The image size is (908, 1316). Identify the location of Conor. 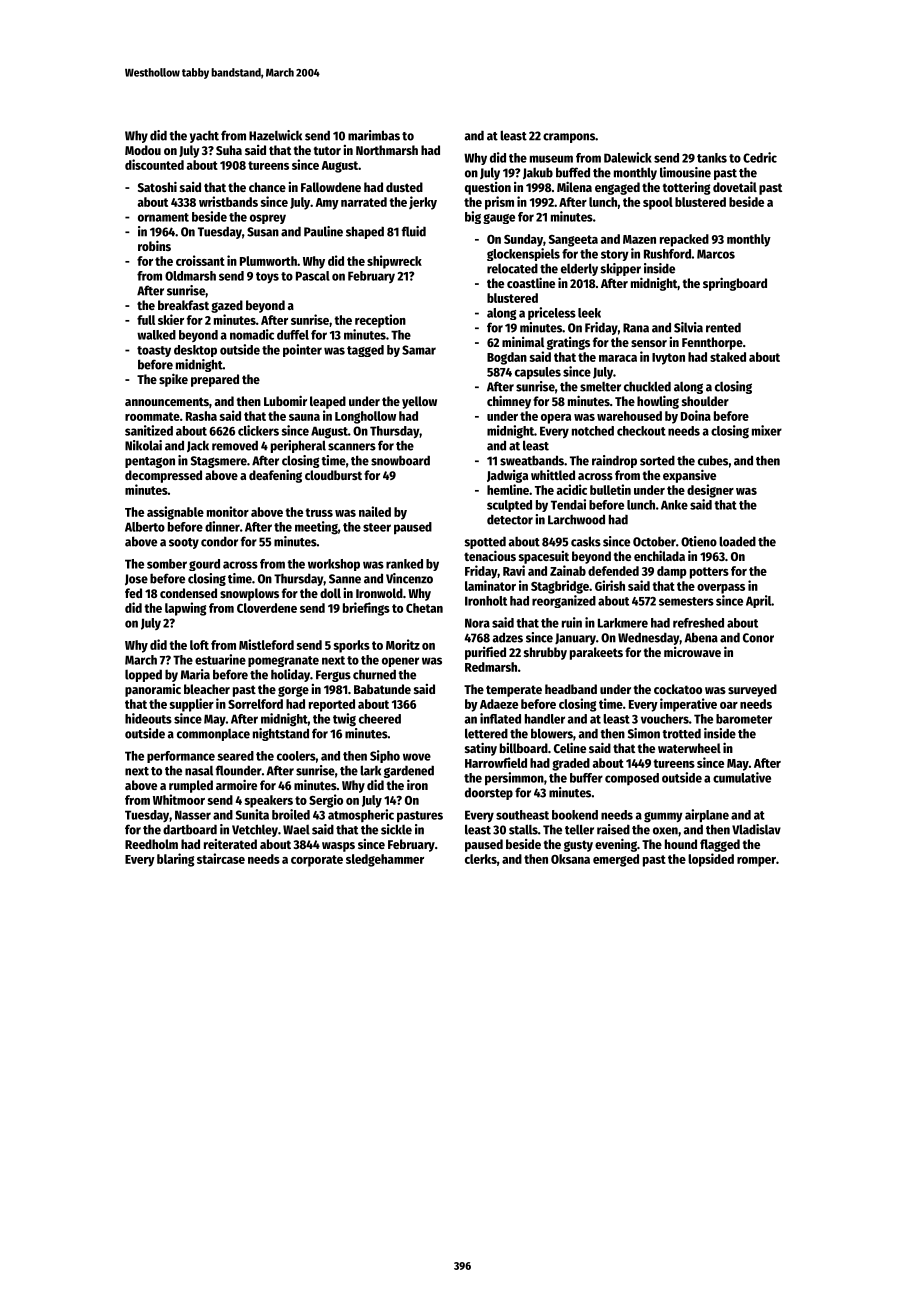
(758, 638).
